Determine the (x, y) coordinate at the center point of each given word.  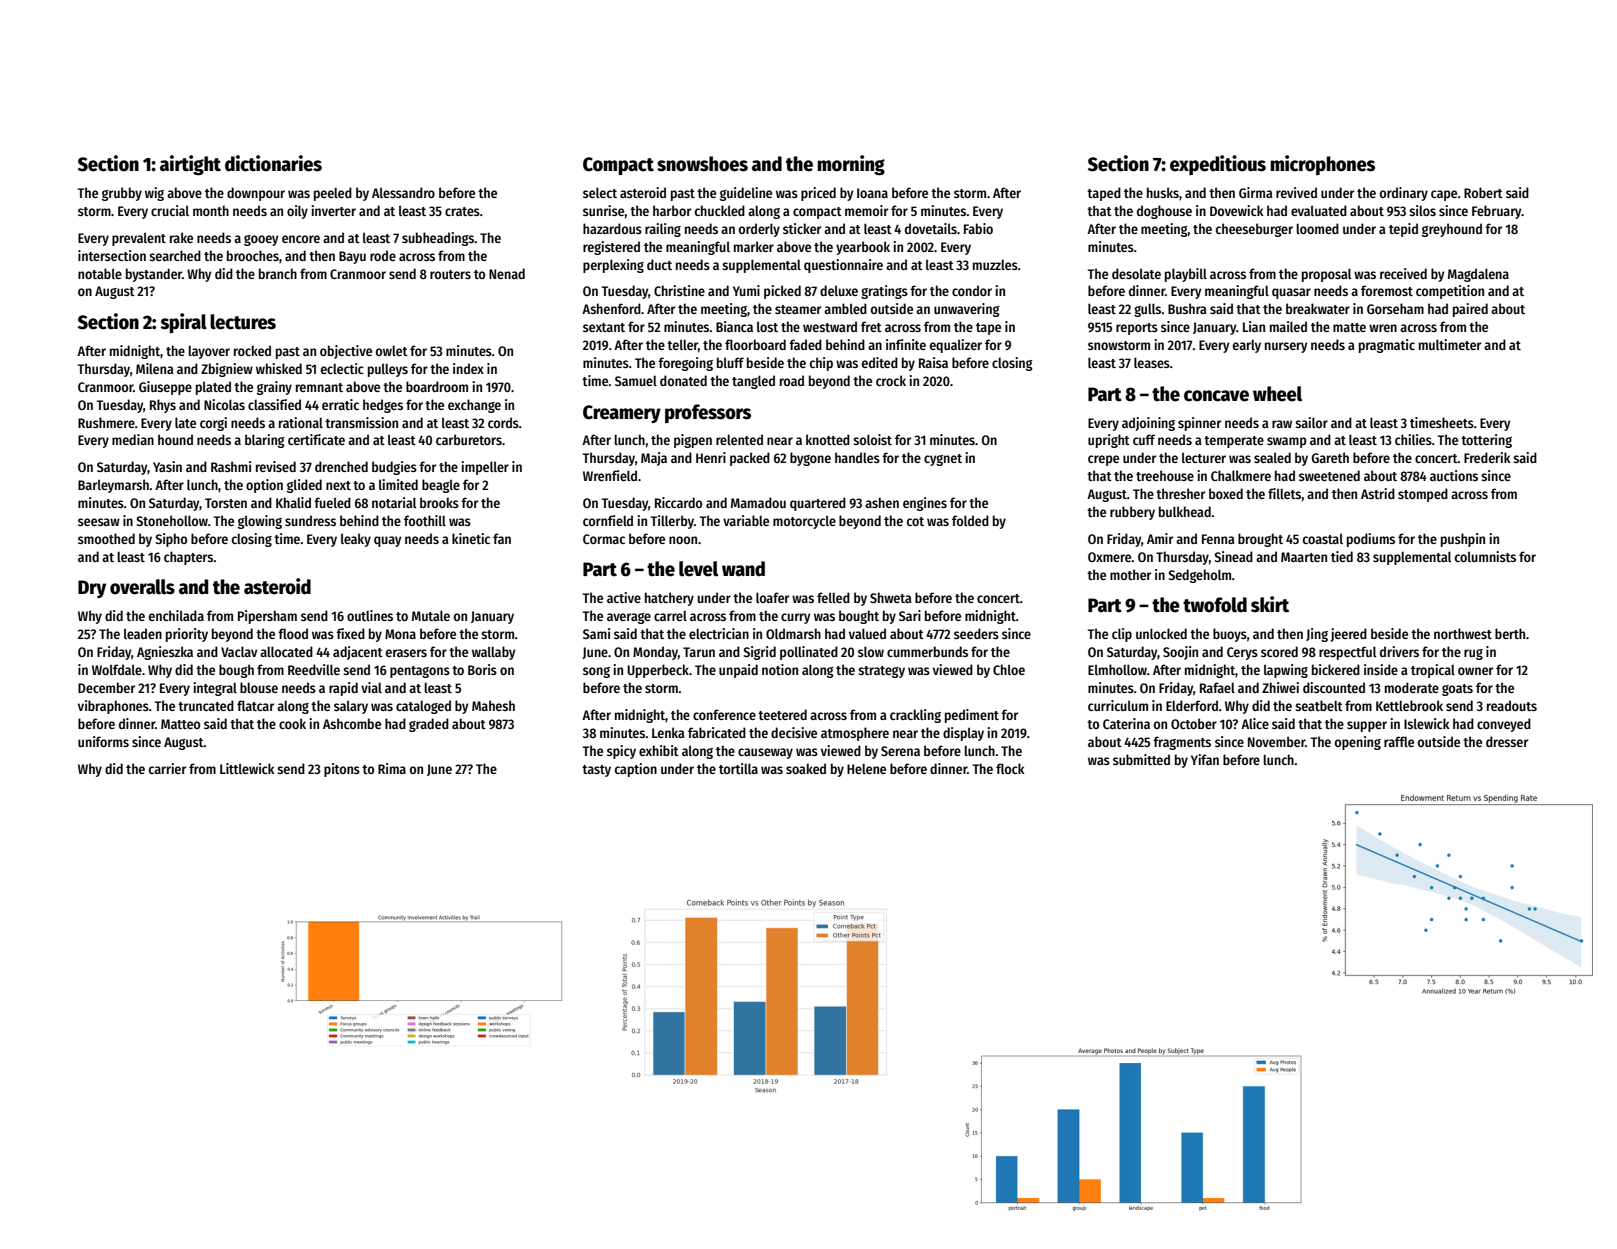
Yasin (167, 466)
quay (387, 541)
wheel (1277, 394)
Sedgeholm (1200, 576)
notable (100, 273)
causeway (765, 753)
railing (663, 230)
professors (708, 413)
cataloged (423, 707)
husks (1163, 192)
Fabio (978, 228)
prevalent (139, 239)
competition (1450, 292)
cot (915, 521)
